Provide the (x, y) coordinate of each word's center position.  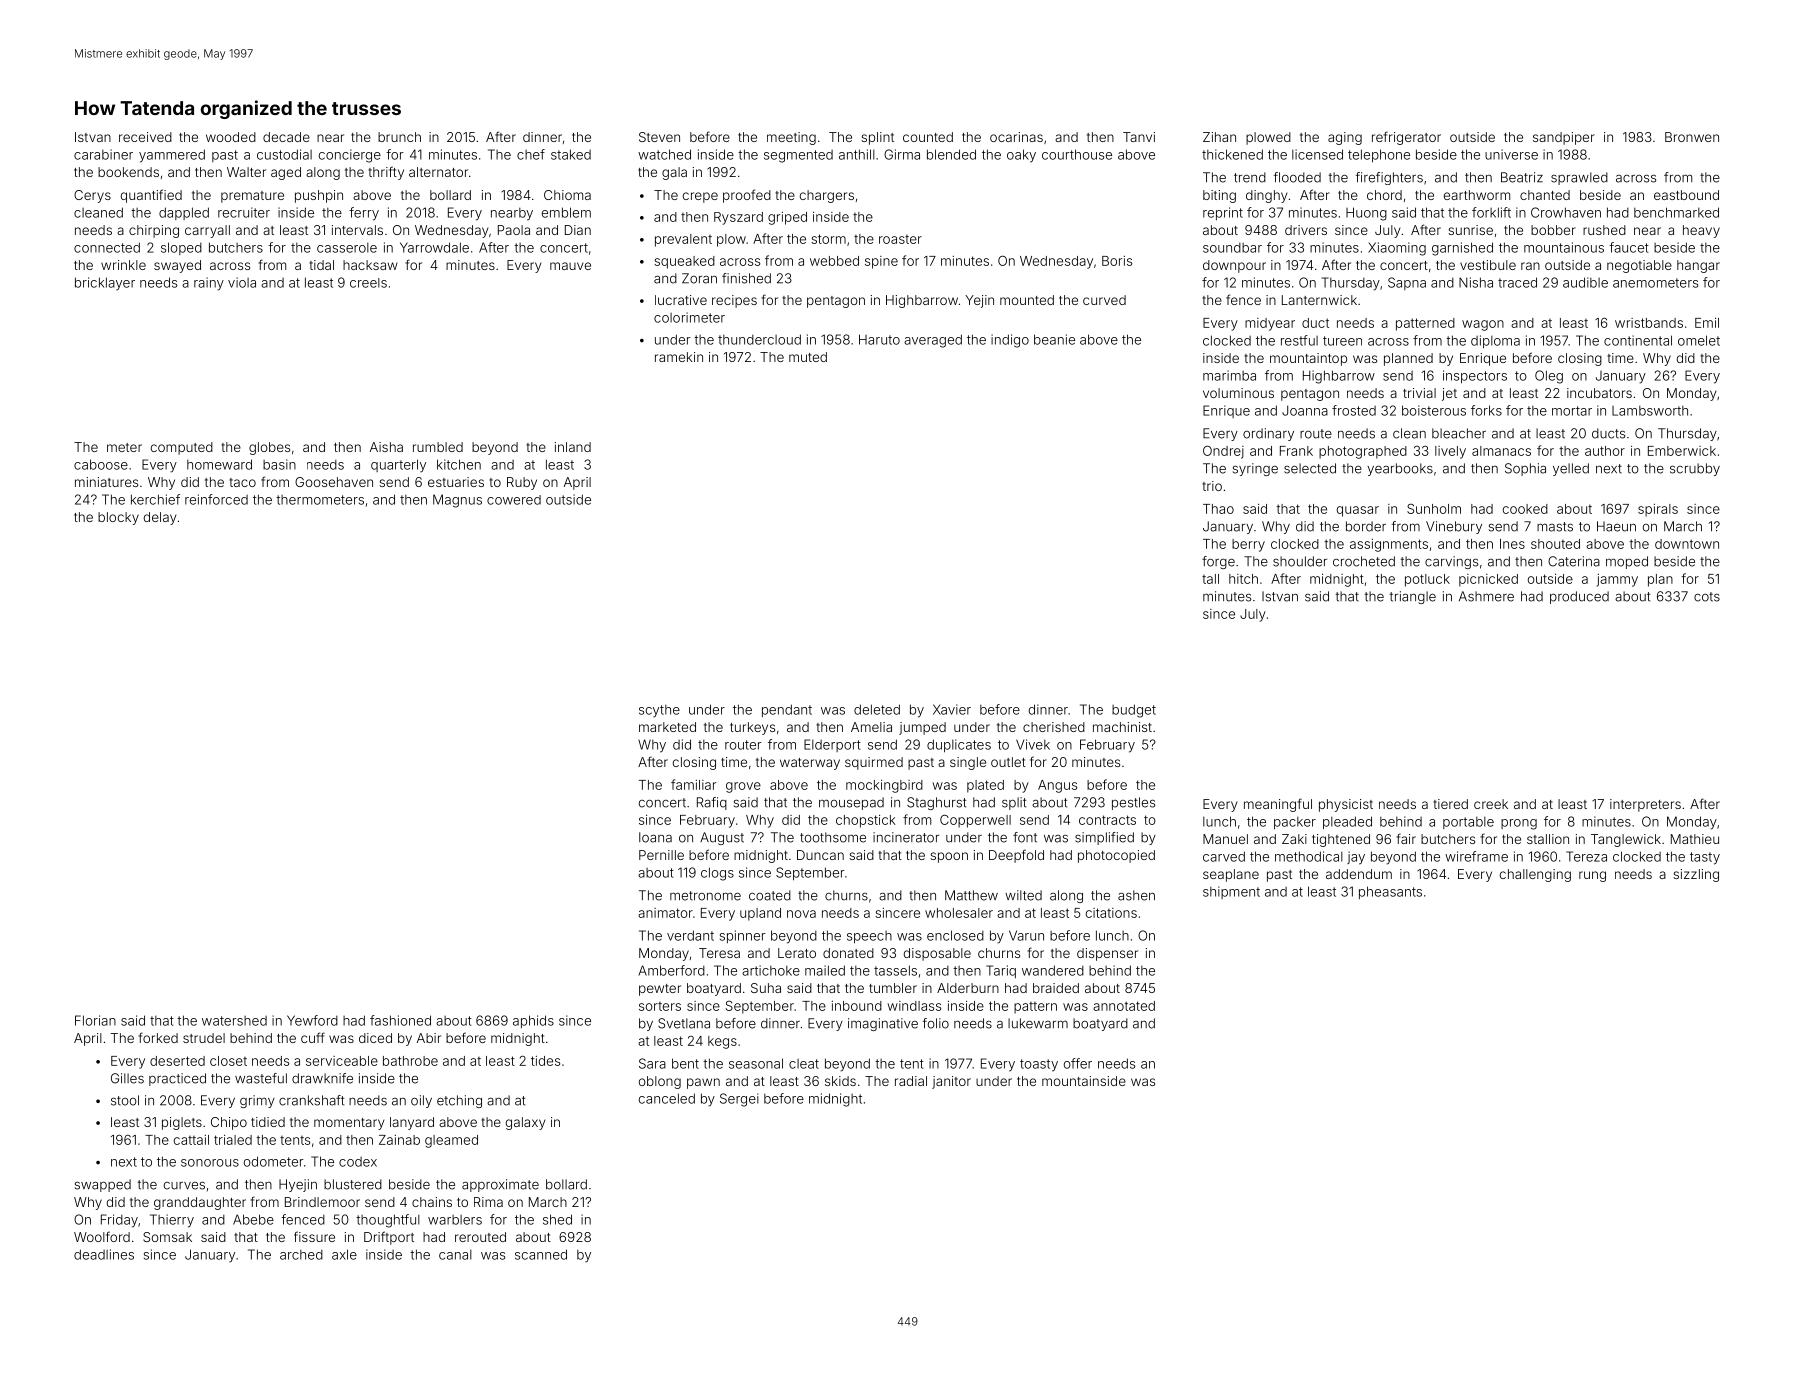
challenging (1535, 875)
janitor (951, 1082)
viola (242, 282)
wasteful (261, 1078)
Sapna (1407, 283)
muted (808, 357)
